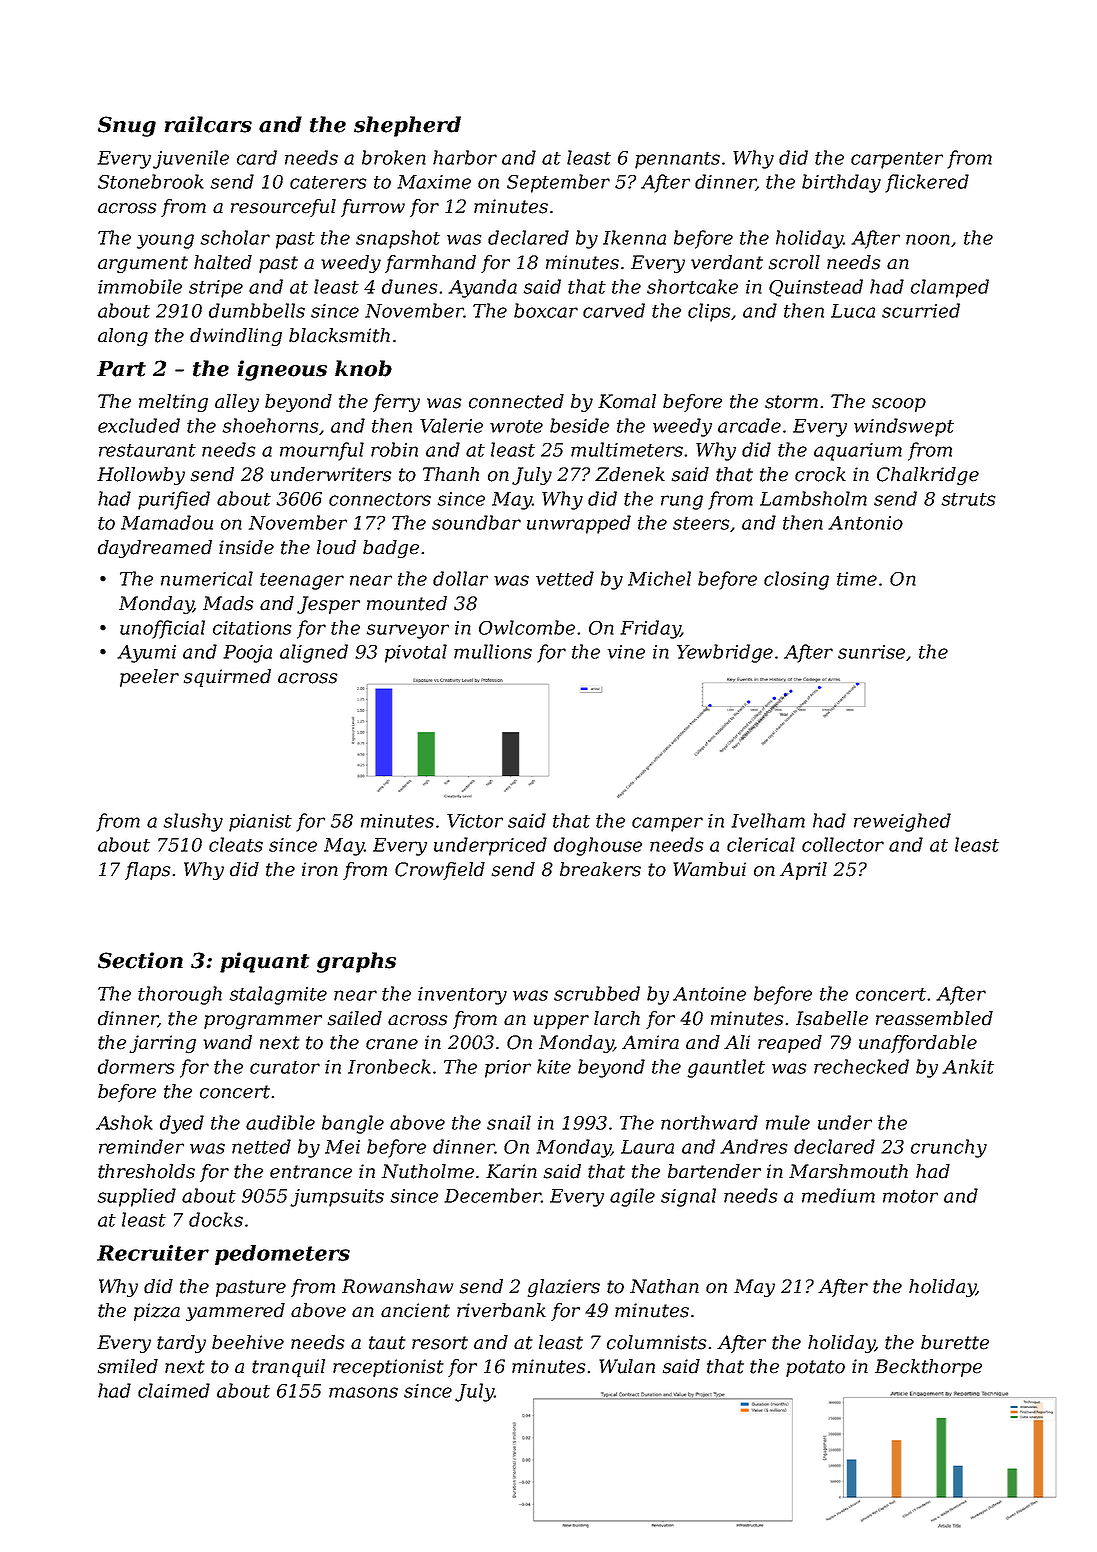 The width and height of the screenshot is (1097, 1552). What do you see at coordinates (677, 160) in the screenshot?
I see `pennants` at bounding box center [677, 160].
